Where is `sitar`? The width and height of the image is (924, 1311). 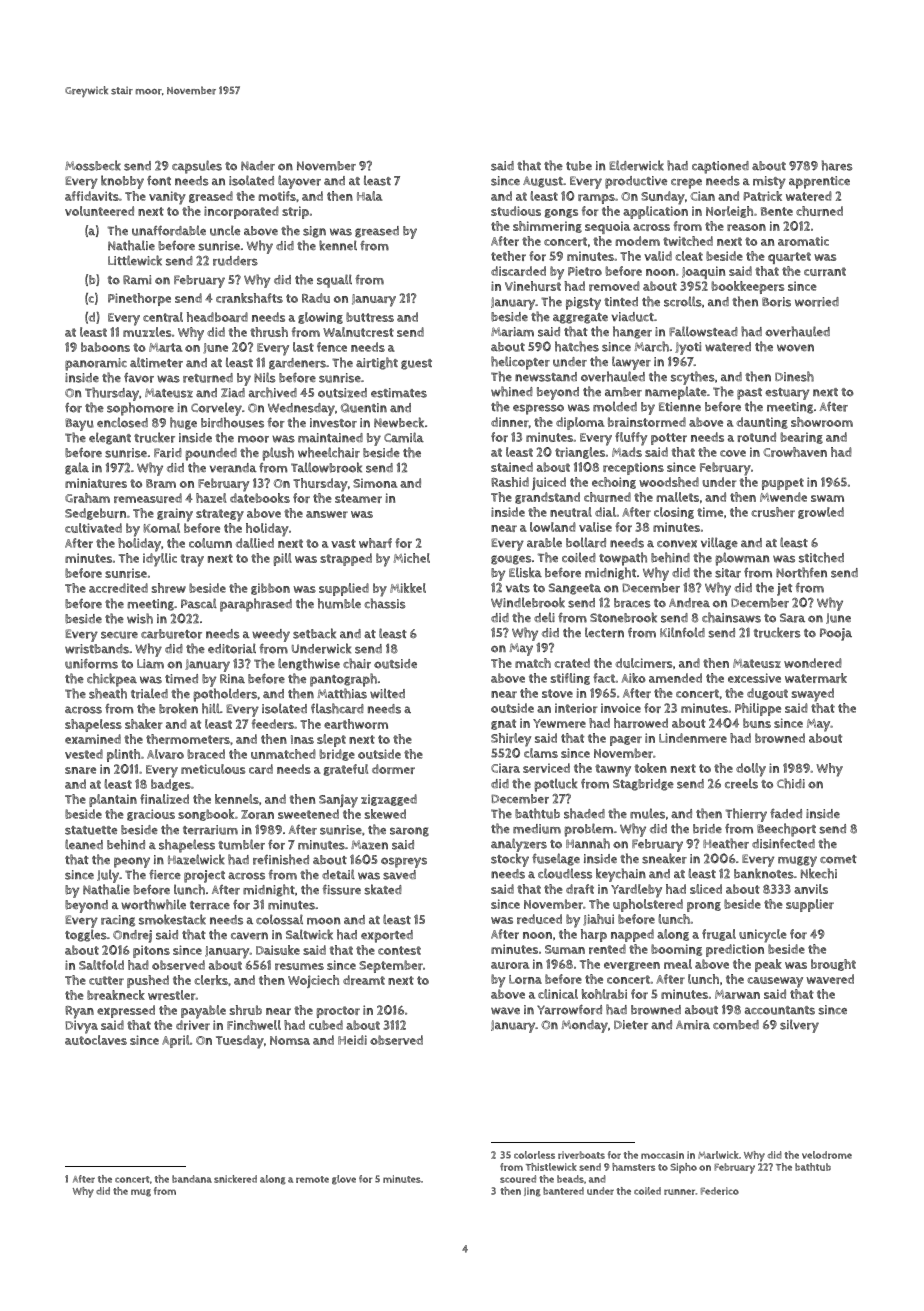 sitar is located at coordinates (728, 573).
